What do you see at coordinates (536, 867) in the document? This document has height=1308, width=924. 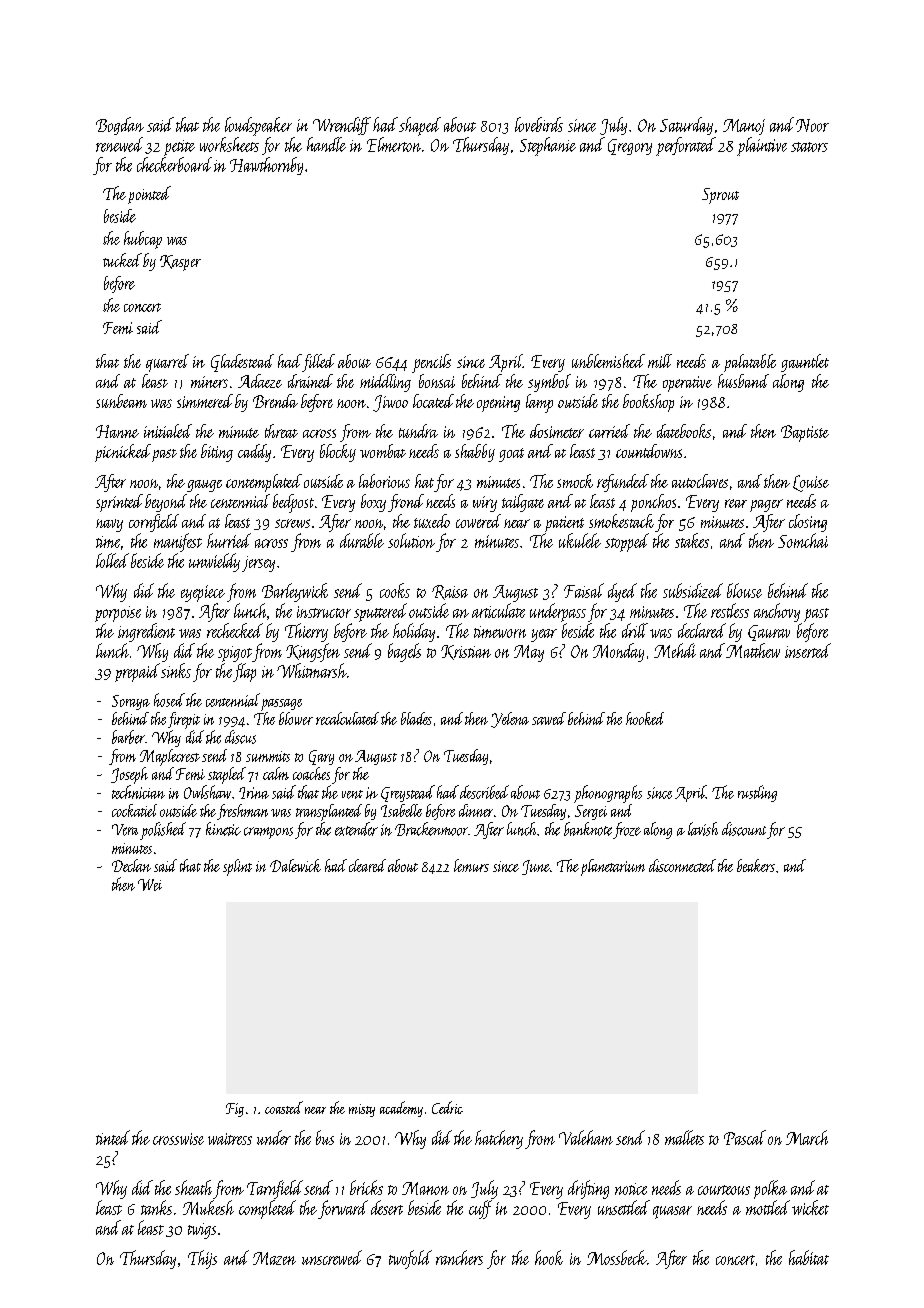 I see `June` at bounding box center [536, 867].
